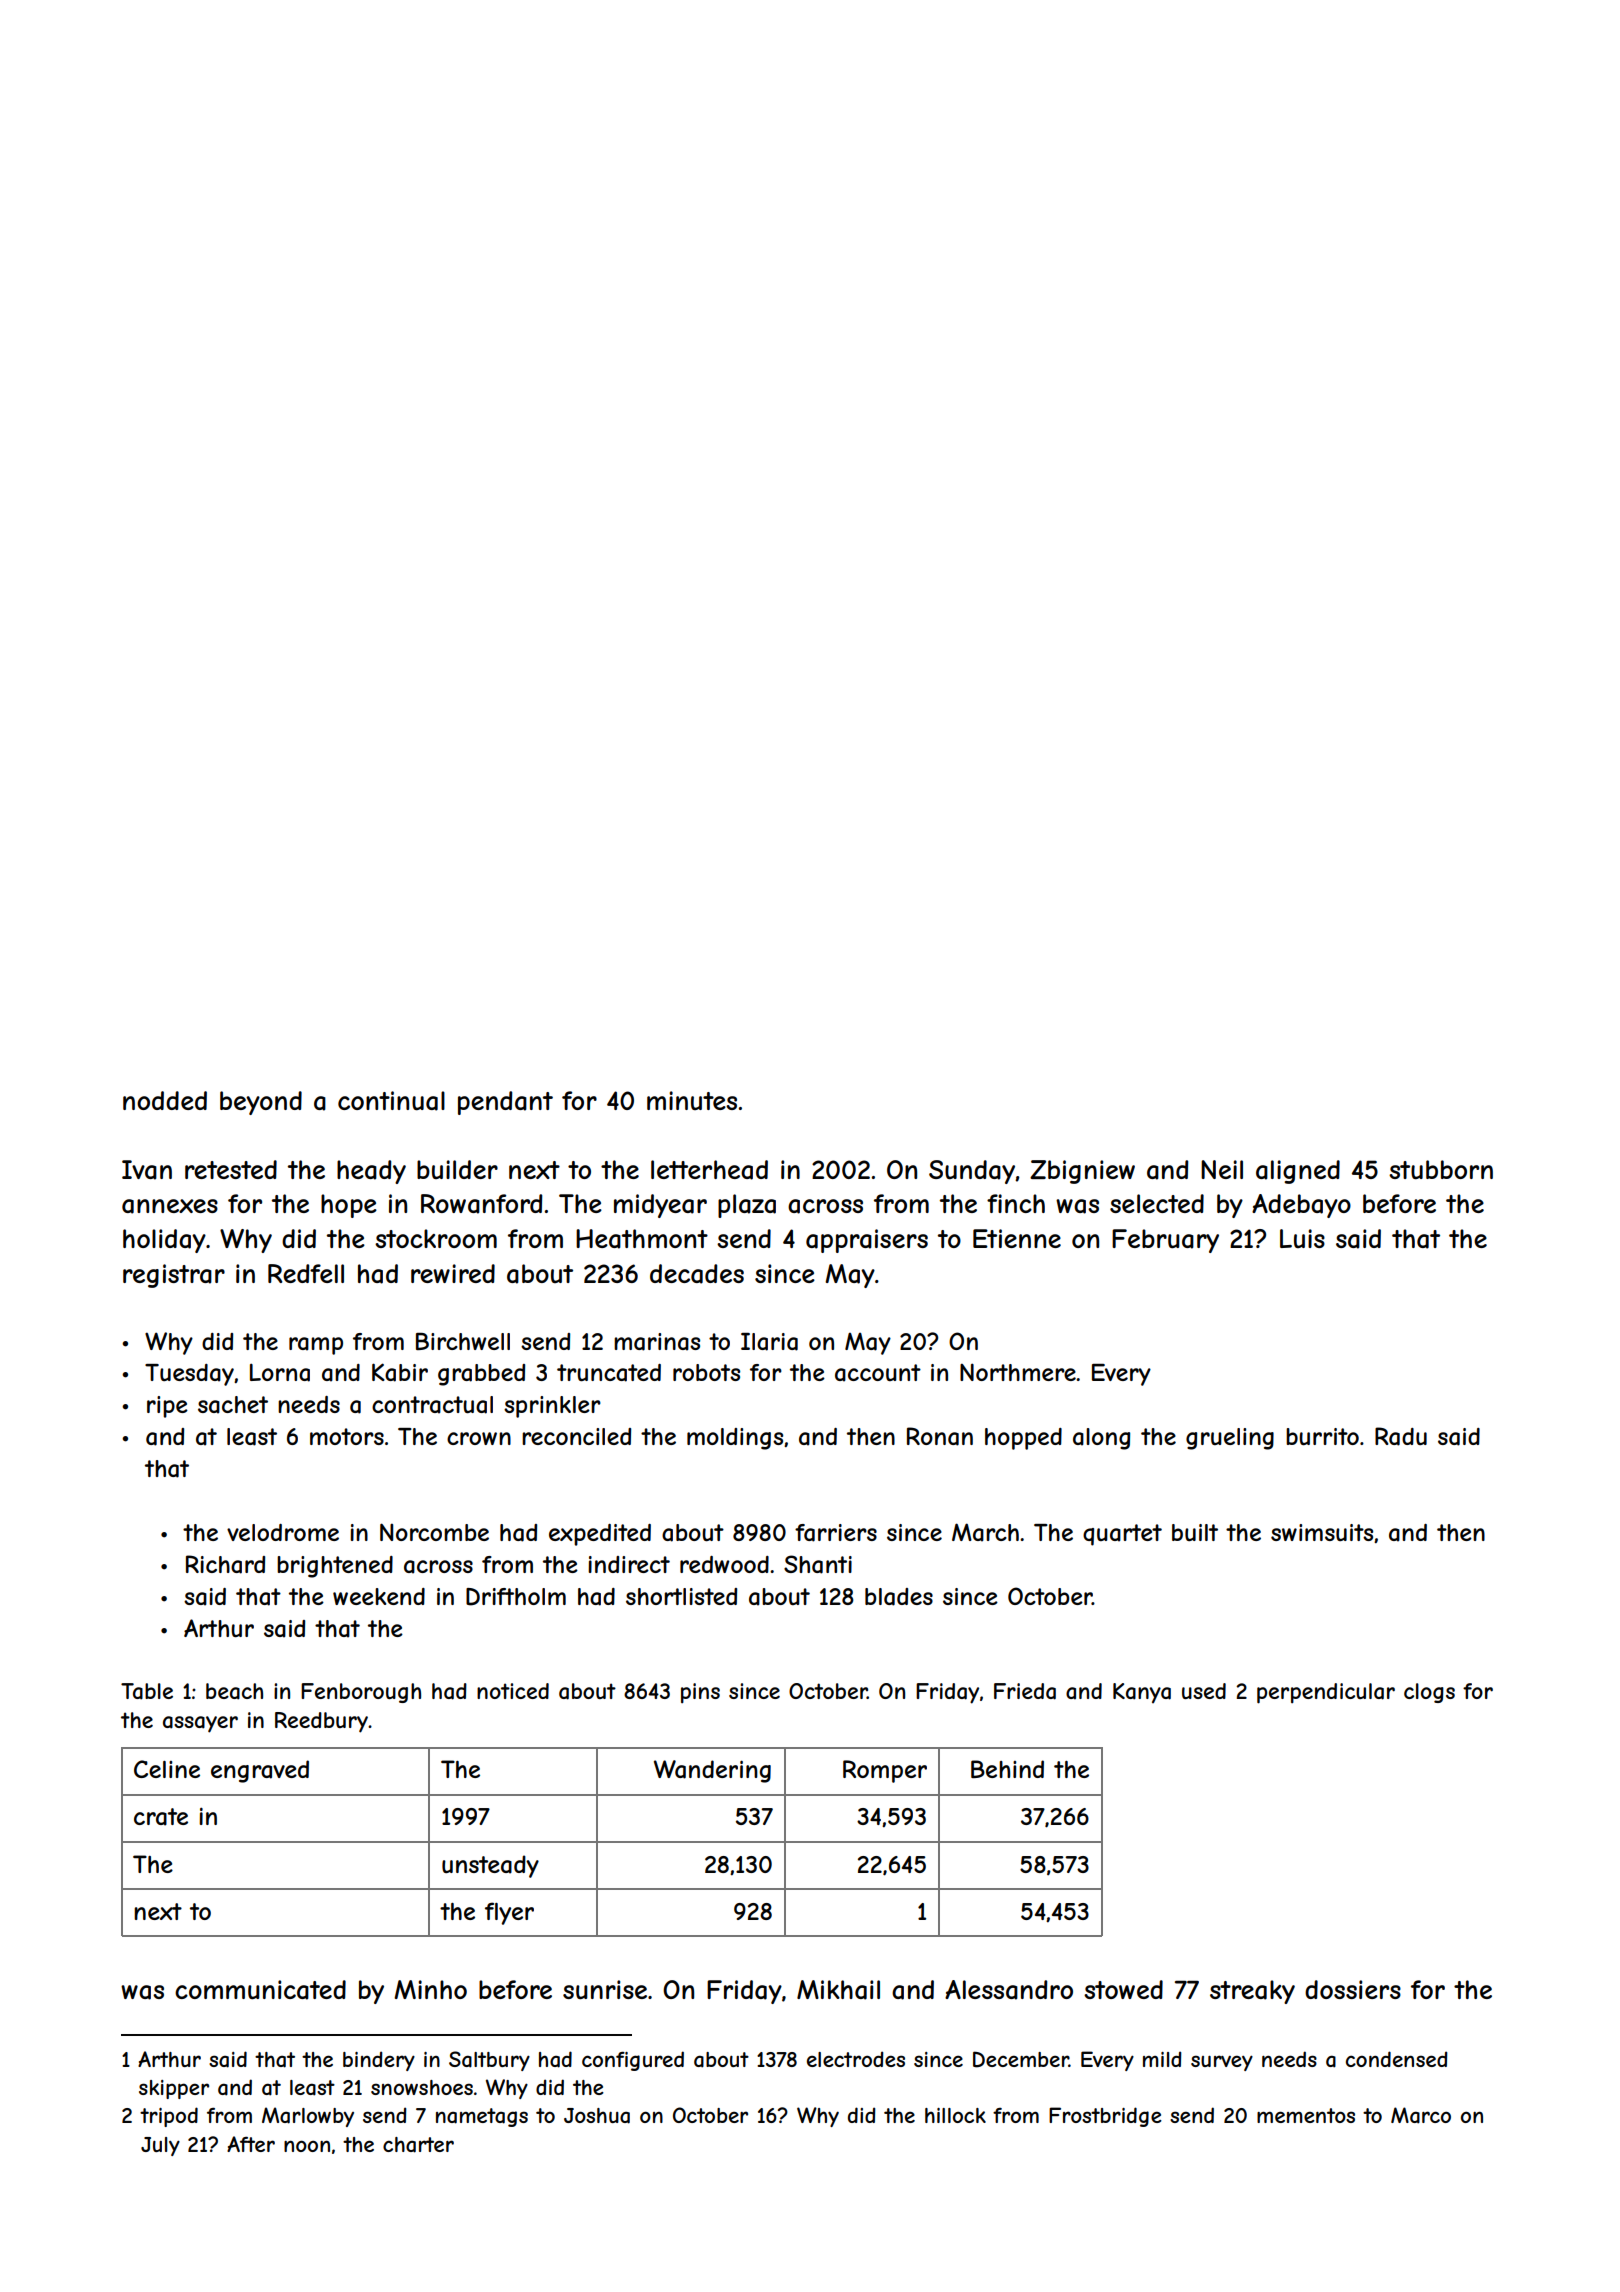 The image size is (1620, 2292). I want to click on Ronan, so click(940, 1436).
